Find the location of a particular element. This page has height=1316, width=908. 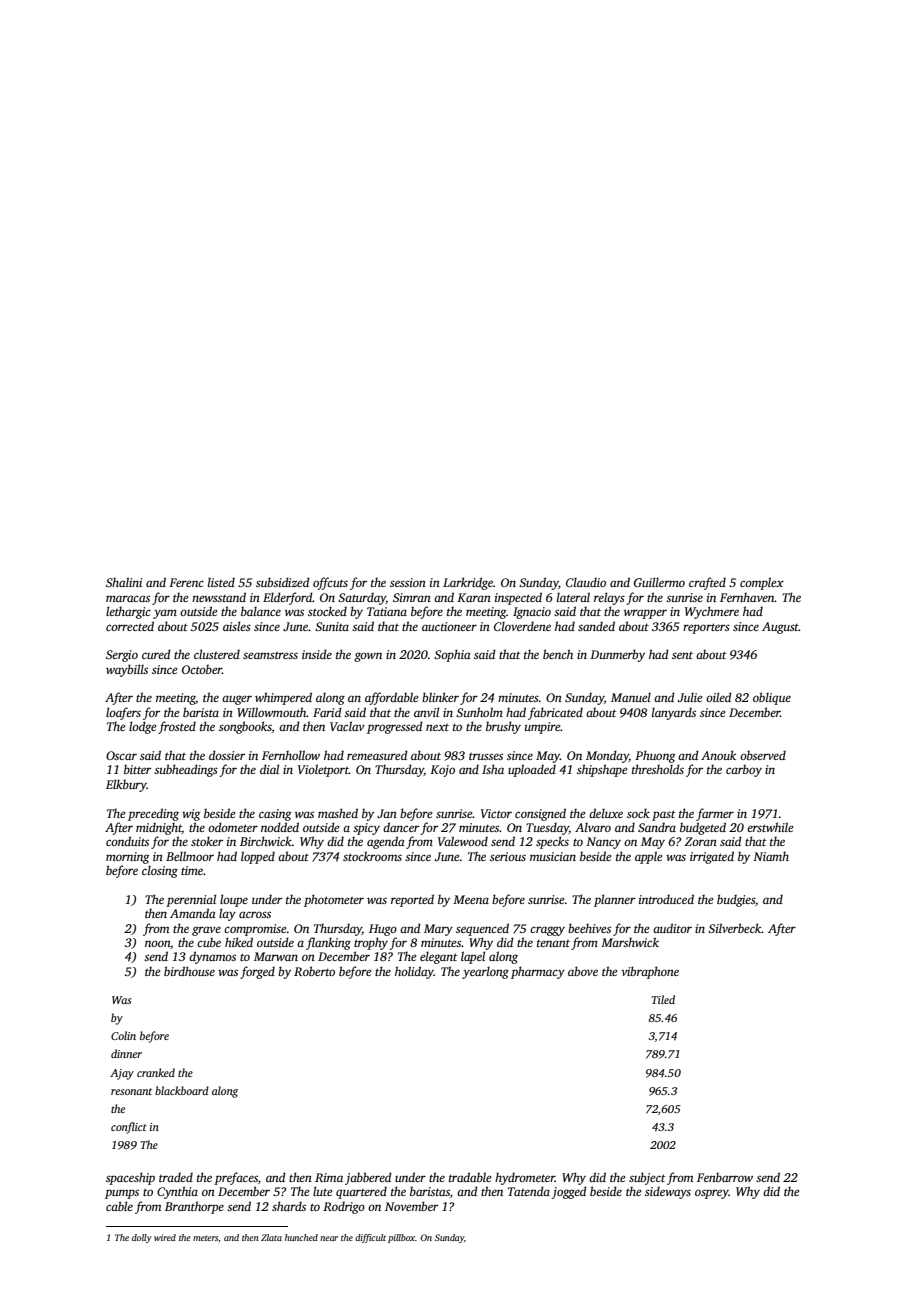

dolly is located at coordinates (142, 1238).
